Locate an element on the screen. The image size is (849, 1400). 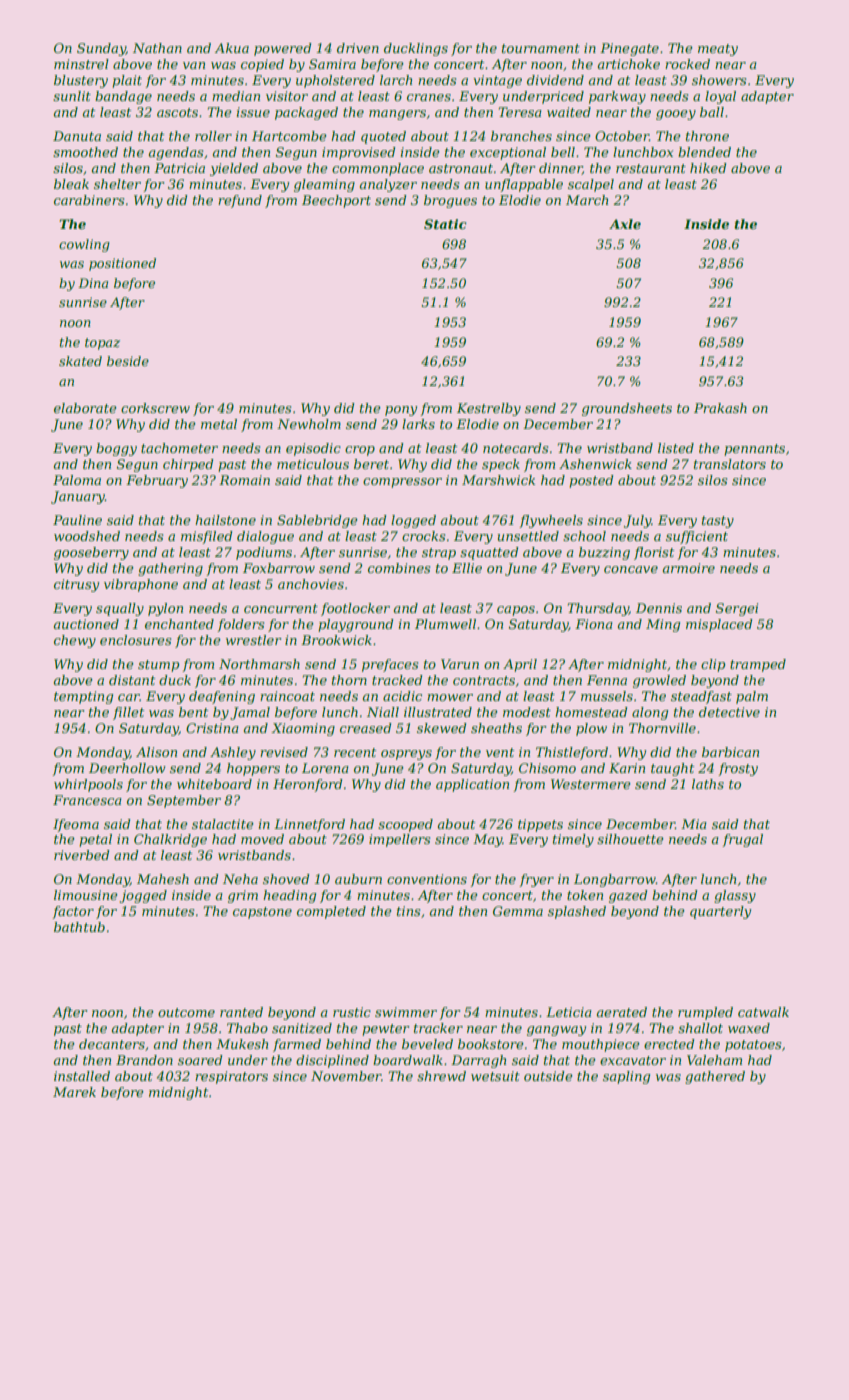
tins is located at coordinates (409, 911).
